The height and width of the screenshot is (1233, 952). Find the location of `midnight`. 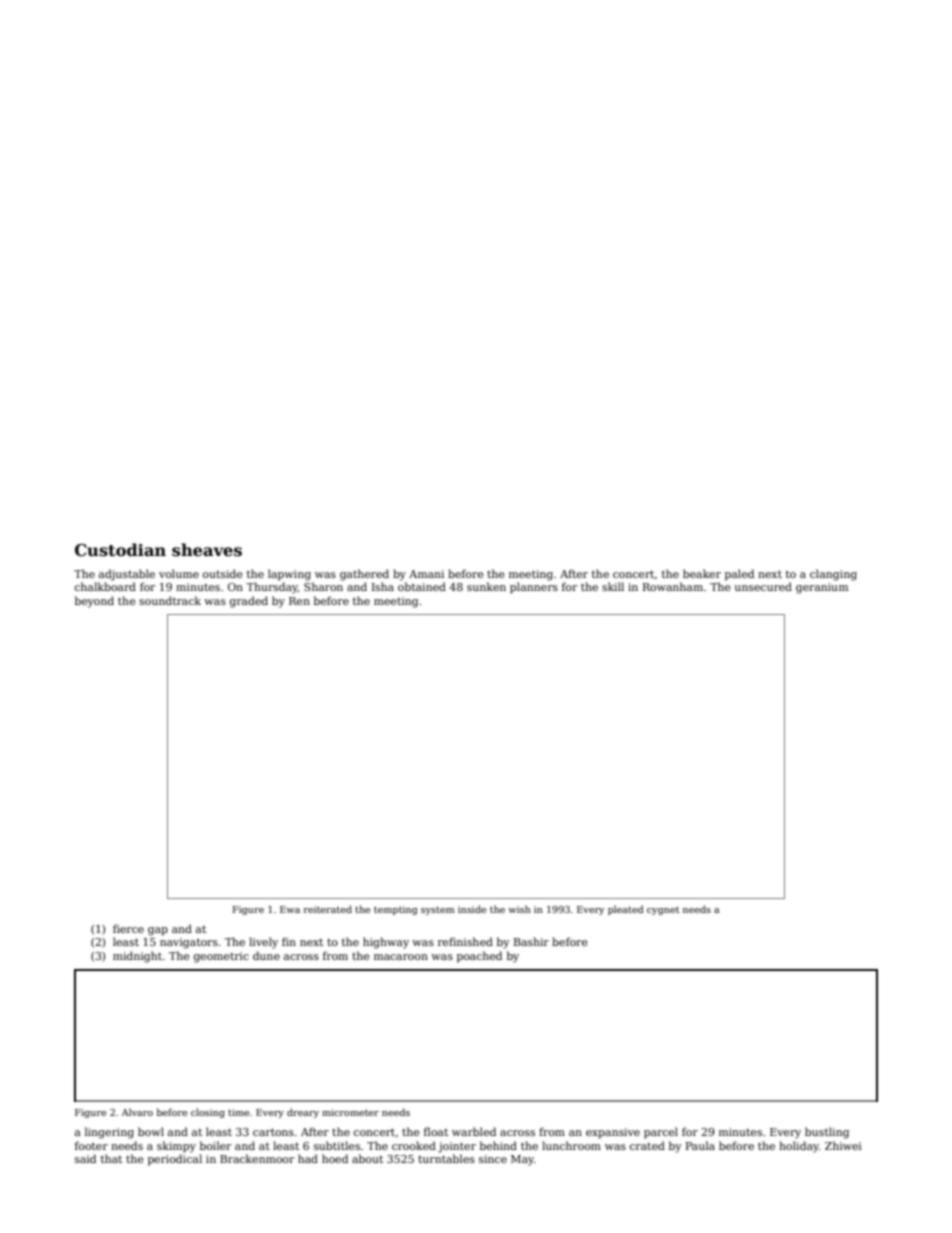

midnight is located at coordinates (137, 957).
